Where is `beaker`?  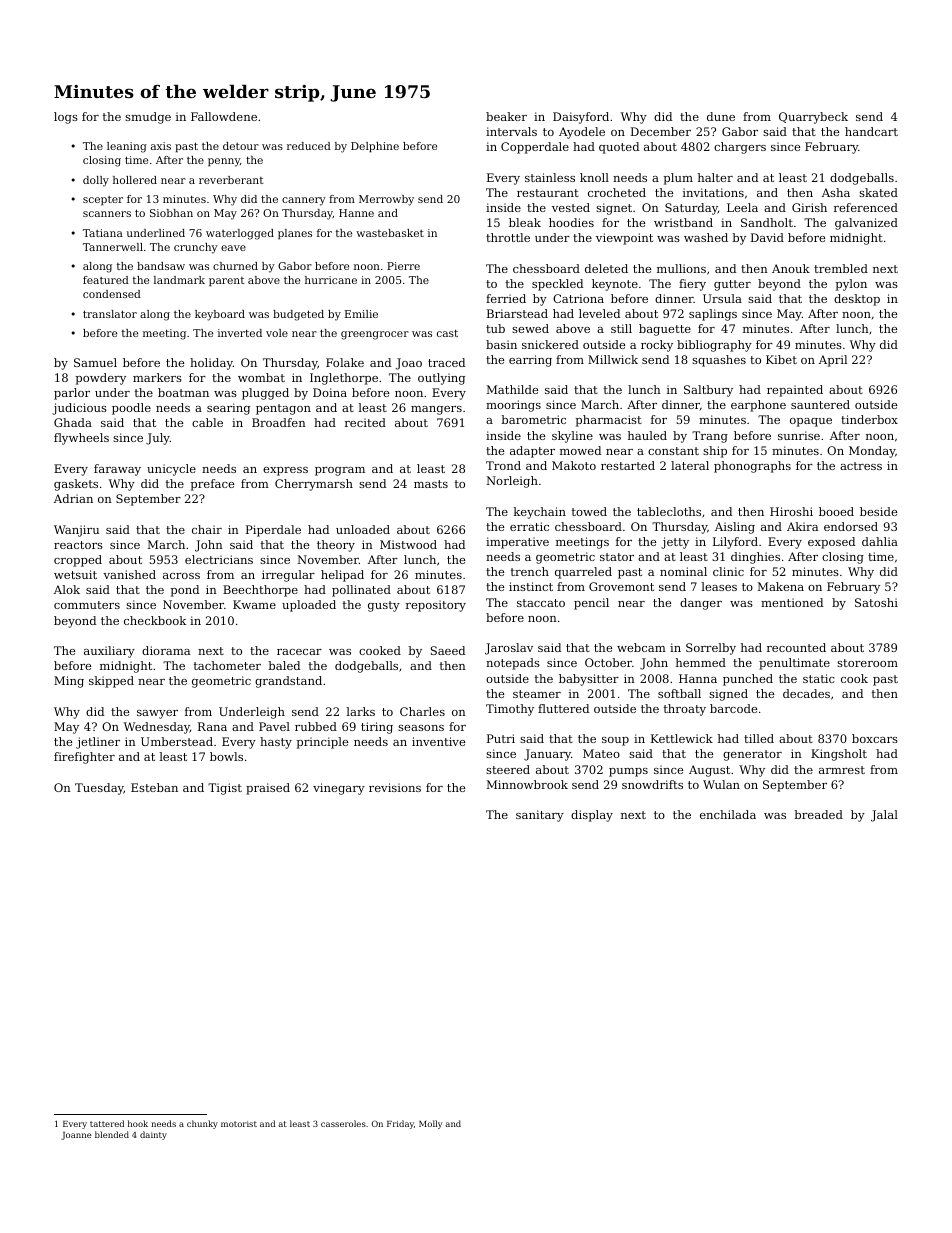 beaker is located at coordinates (506, 116).
